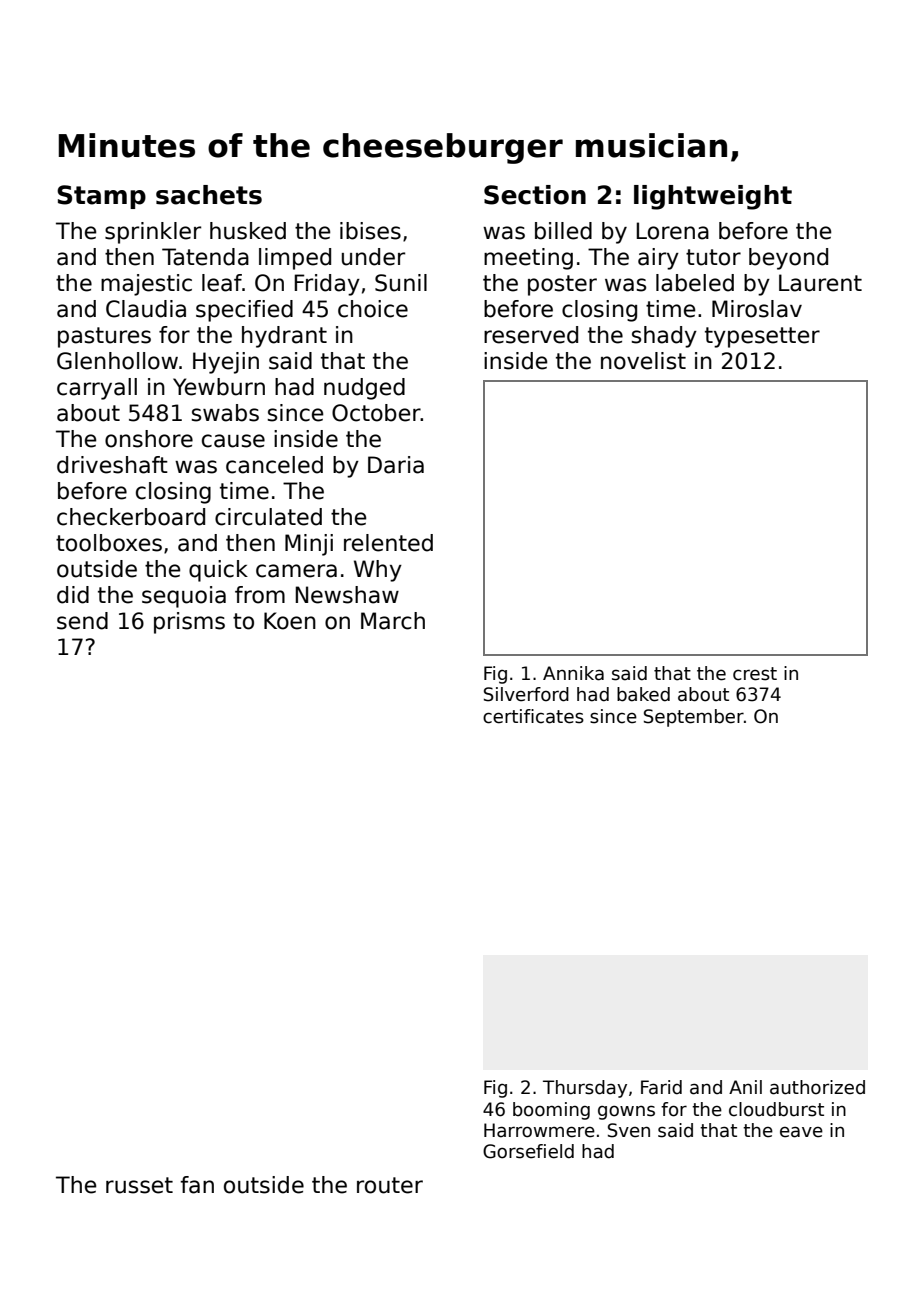  Describe the element at coordinates (82, 621) in the document. I see `send` at that location.
